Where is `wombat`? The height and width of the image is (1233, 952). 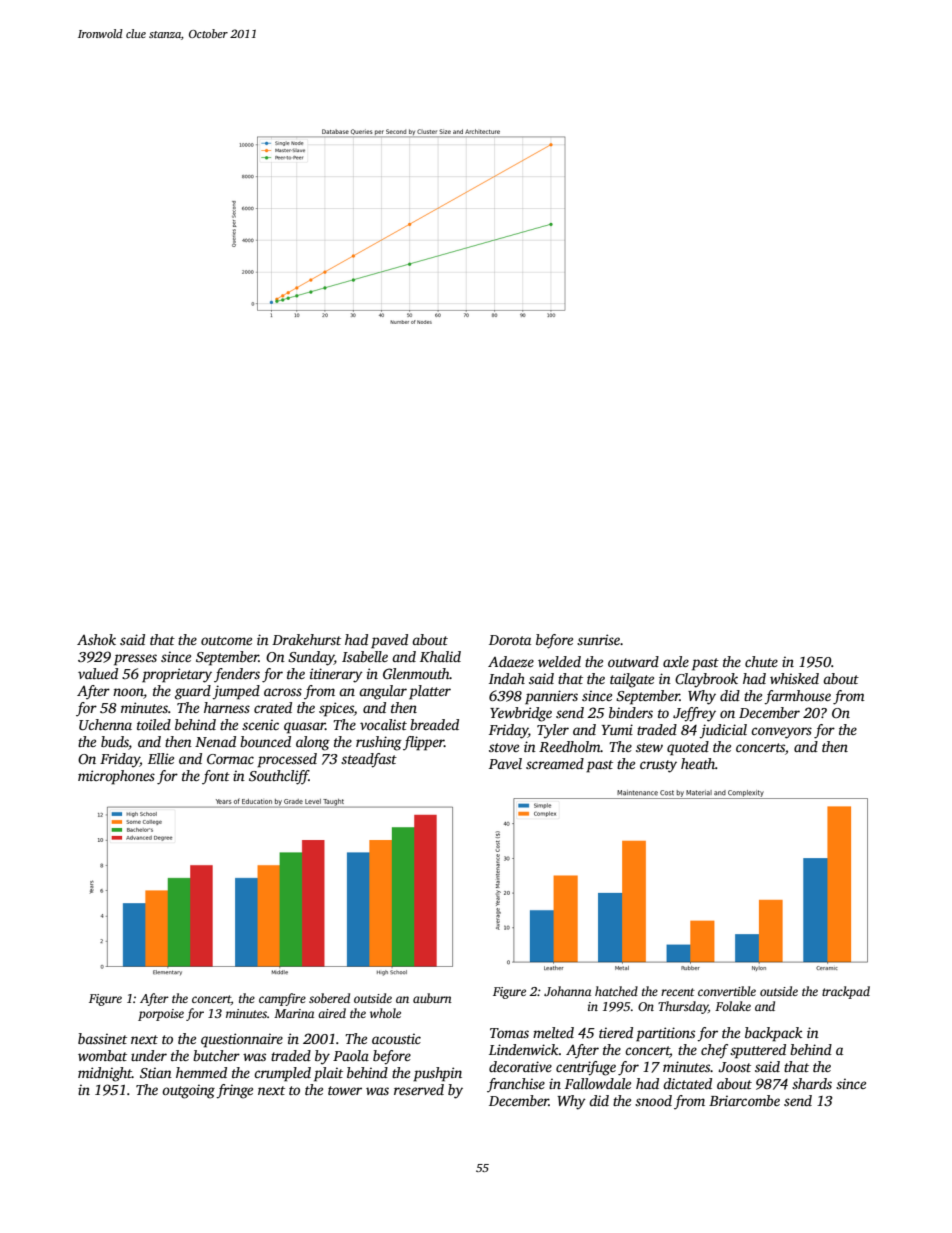
wombat is located at coordinates (102, 1055).
